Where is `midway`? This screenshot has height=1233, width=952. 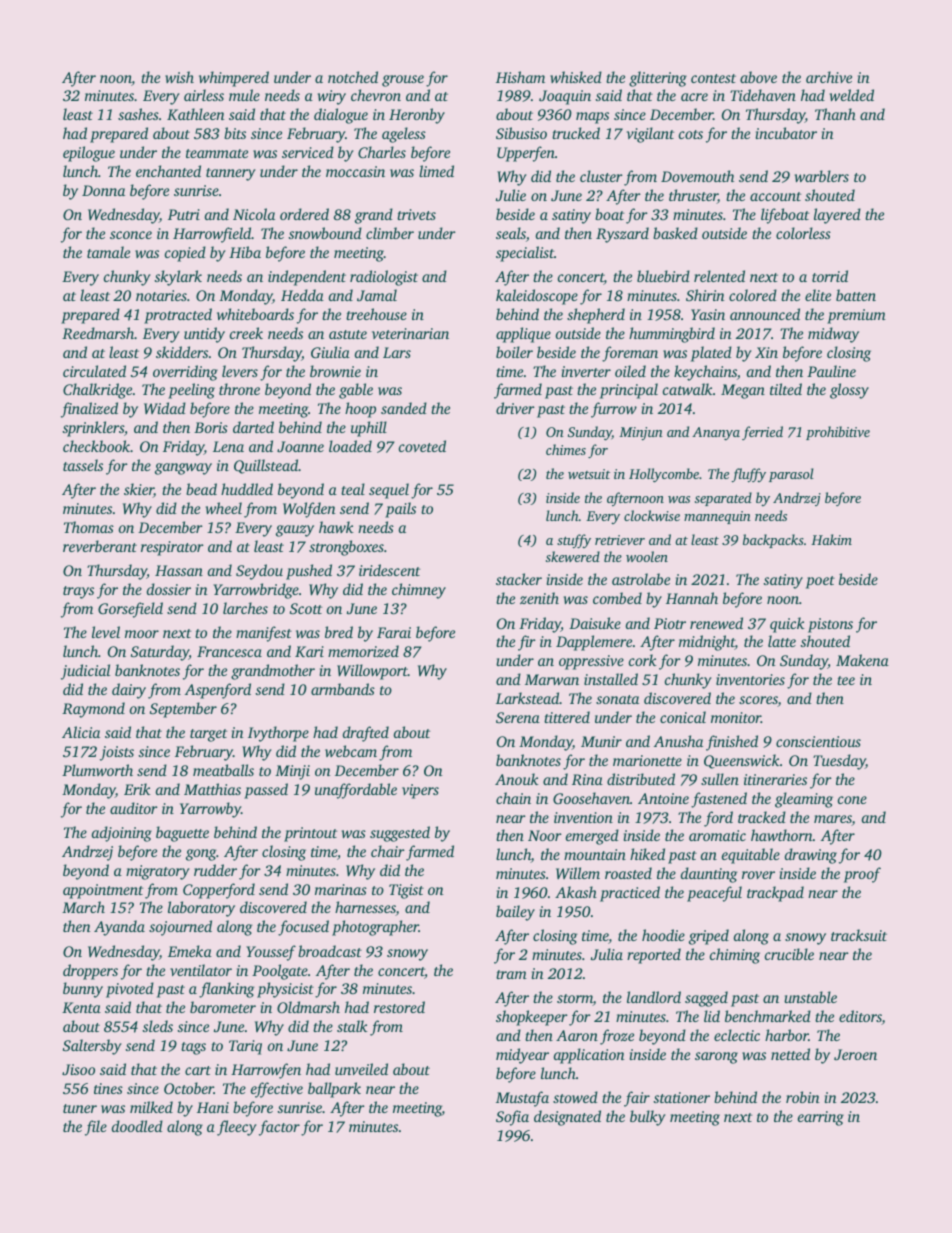 midway is located at coordinates (833, 335).
